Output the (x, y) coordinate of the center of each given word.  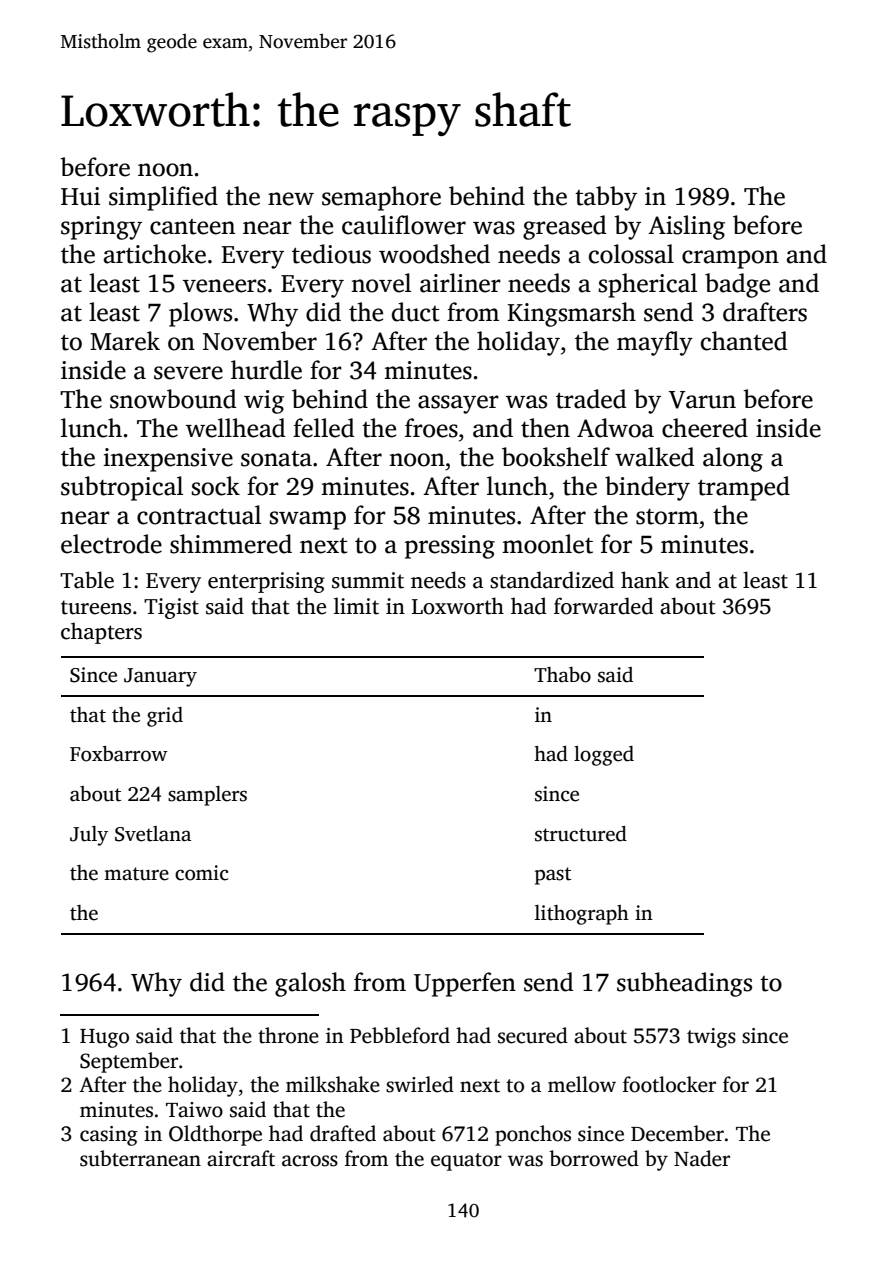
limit (356, 606)
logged (604, 756)
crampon (730, 259)
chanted (744, 341)
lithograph (582, 915)
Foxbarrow (119, 754)
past (553, 876)
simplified (163, 198)
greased (564, 227)
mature (136, 874)
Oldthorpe (215, 1135)
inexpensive (168, 460)
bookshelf (556, 457)
